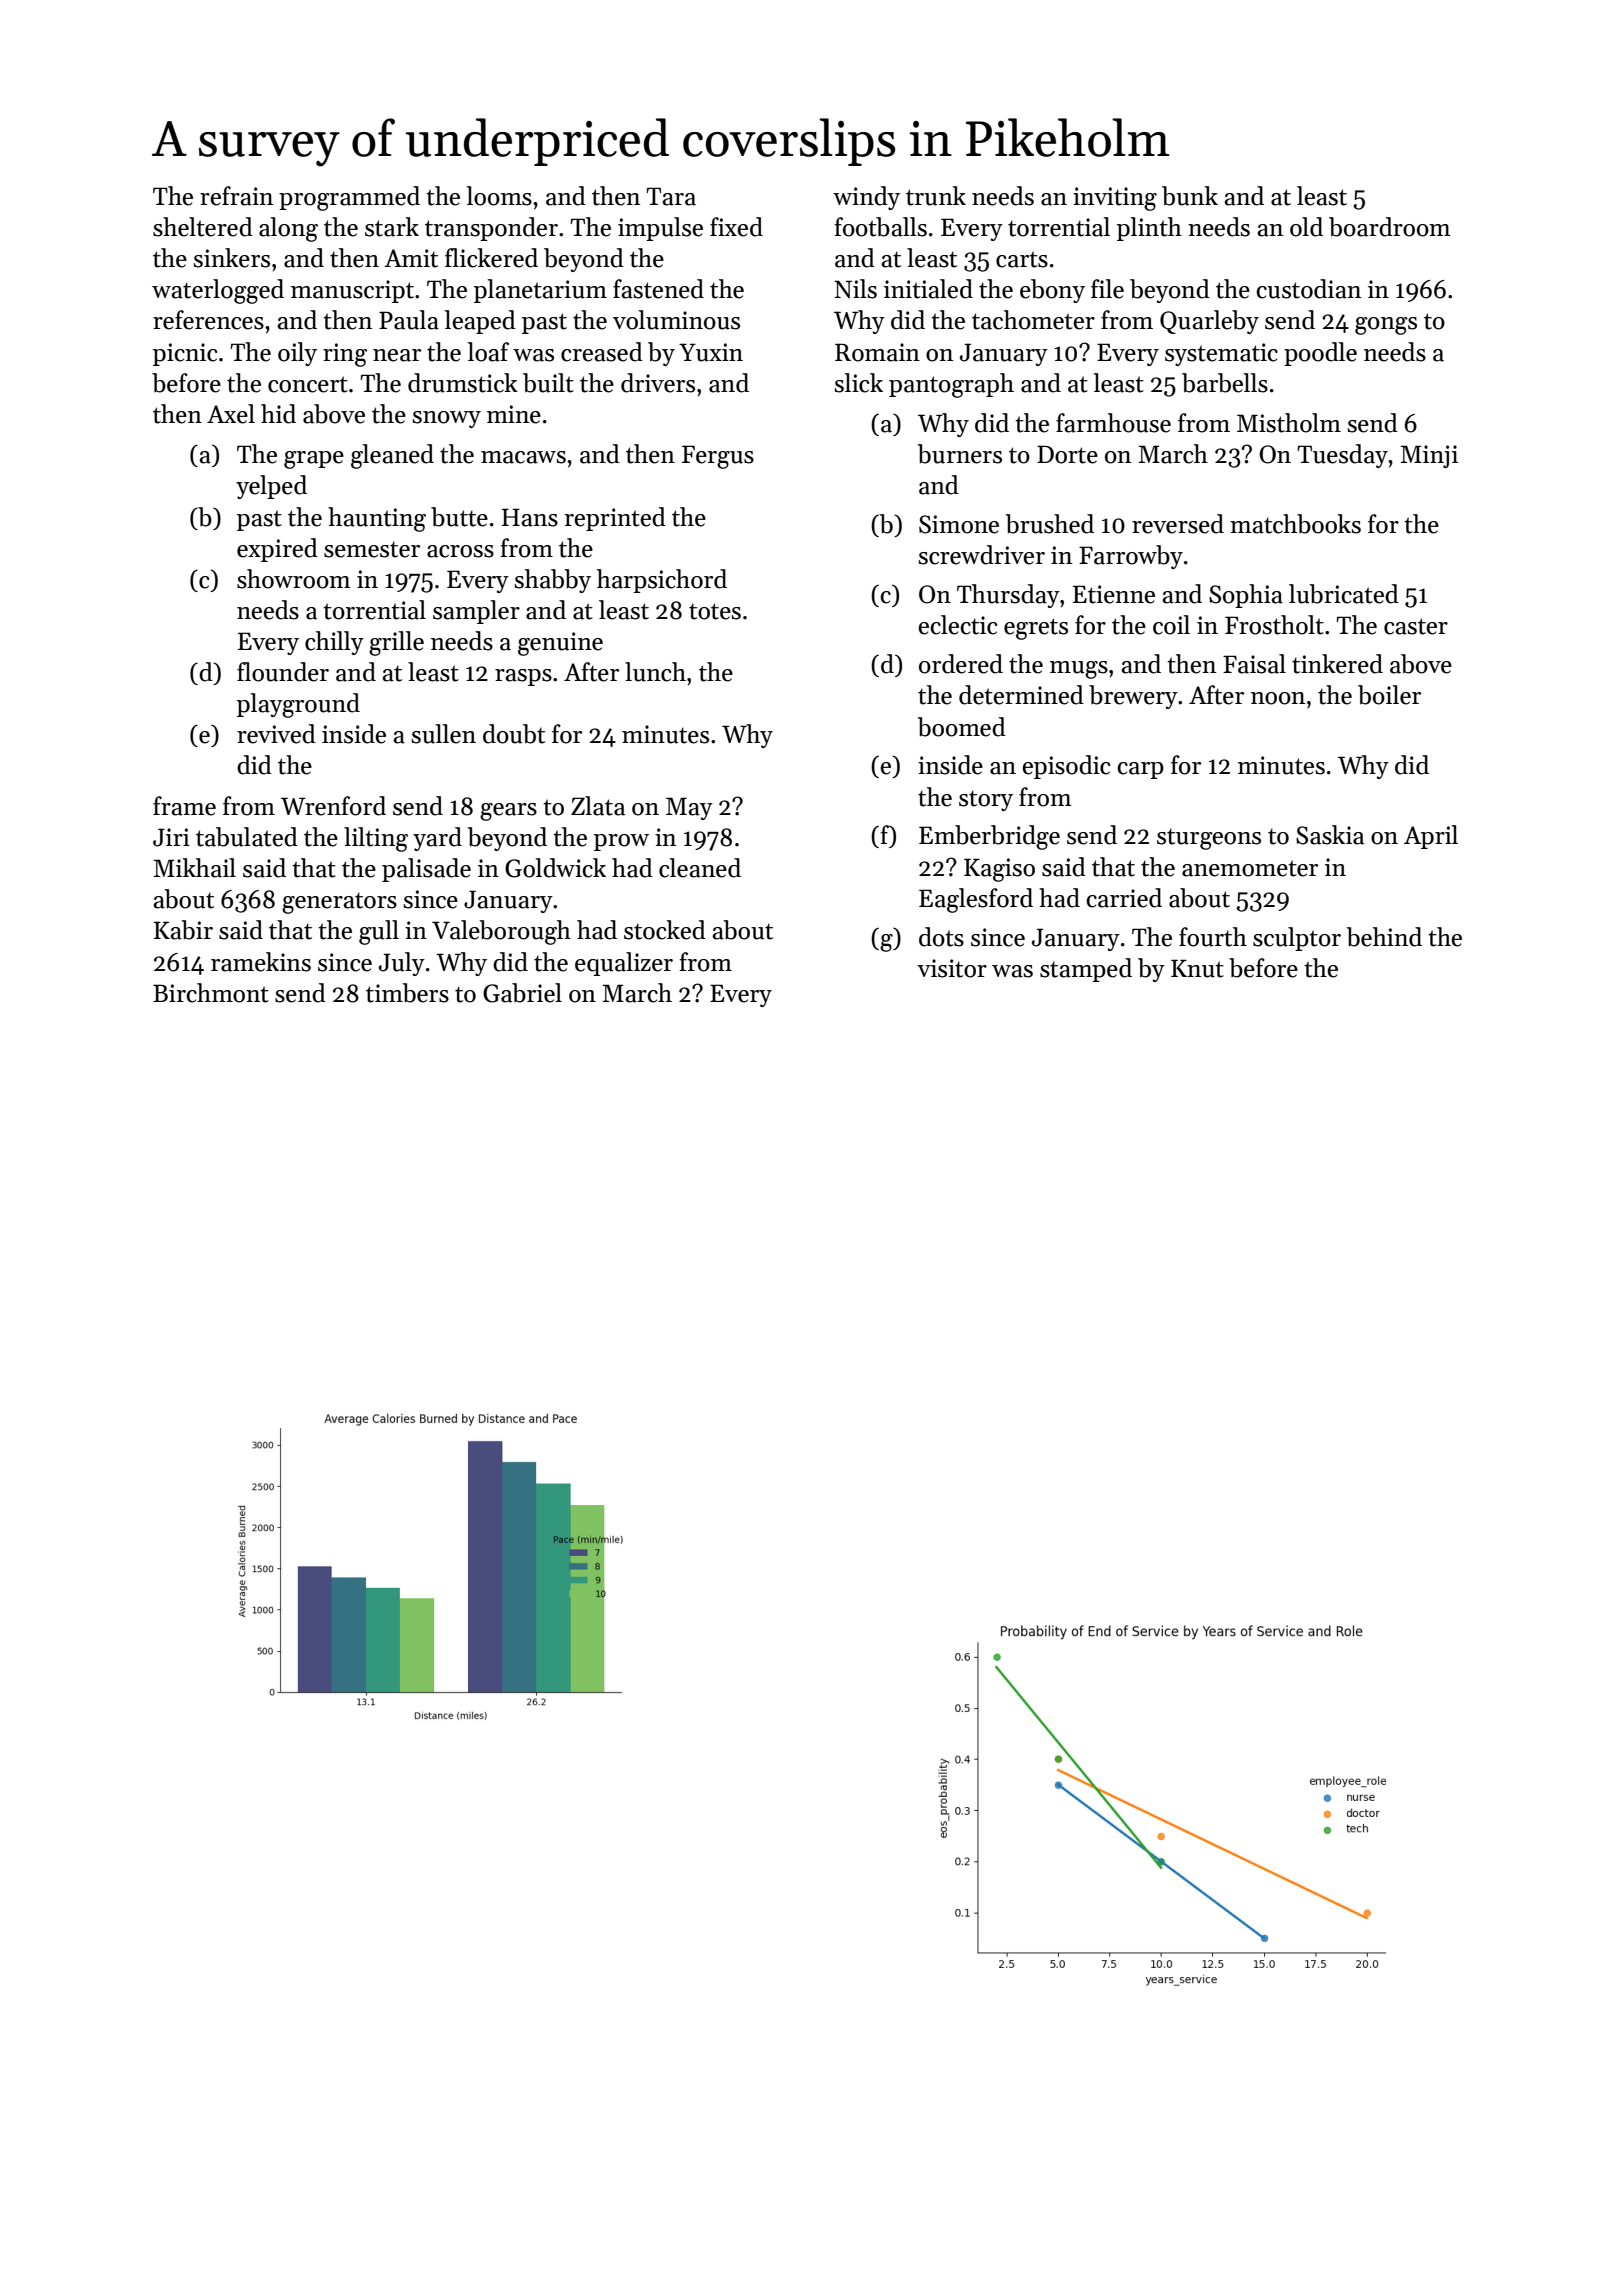 The width and height of the document is (1620, 2292). What do you see at coordinates (185, 354) in the document?
I see `picnic` at bounding box center [185, 354].
